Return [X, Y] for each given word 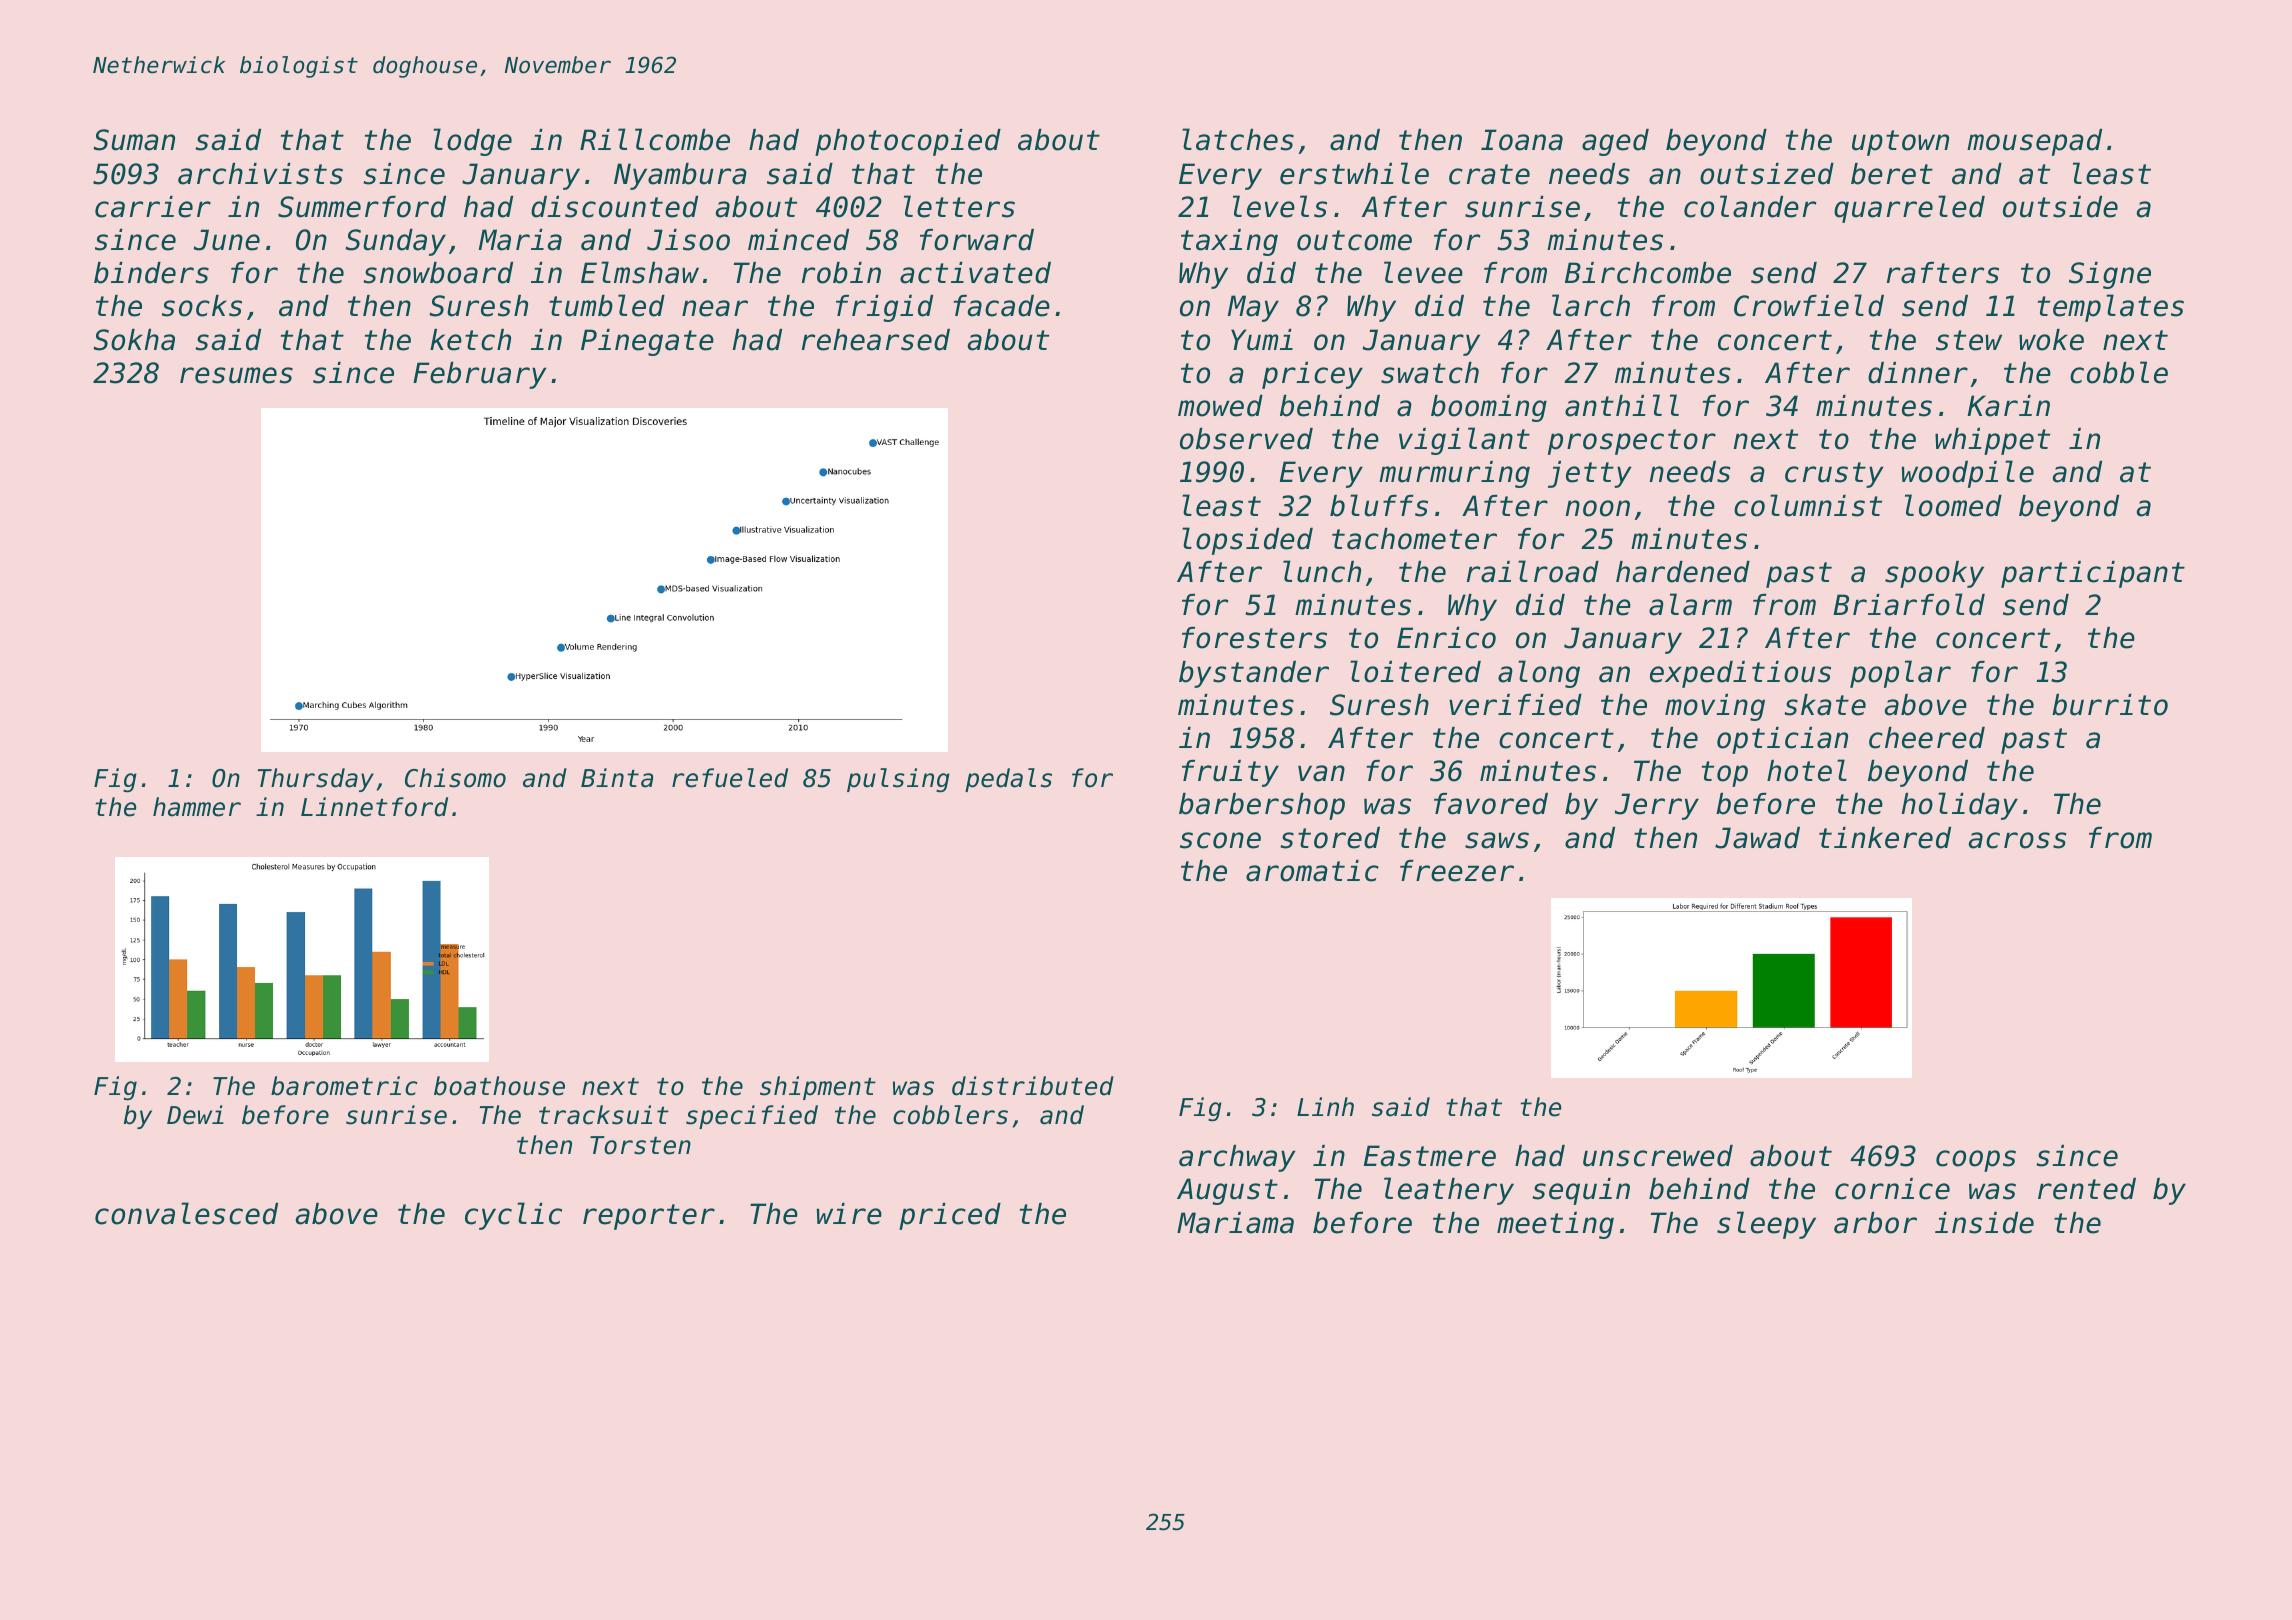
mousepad [2034, 142]
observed [1246, 439]
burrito [2110, 705]
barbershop [1262, 806]
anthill [1622, 405]
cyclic [513, 1216]
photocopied [908, 142]
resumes [236, 375]
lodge [472, 142]
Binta [617, 778]
